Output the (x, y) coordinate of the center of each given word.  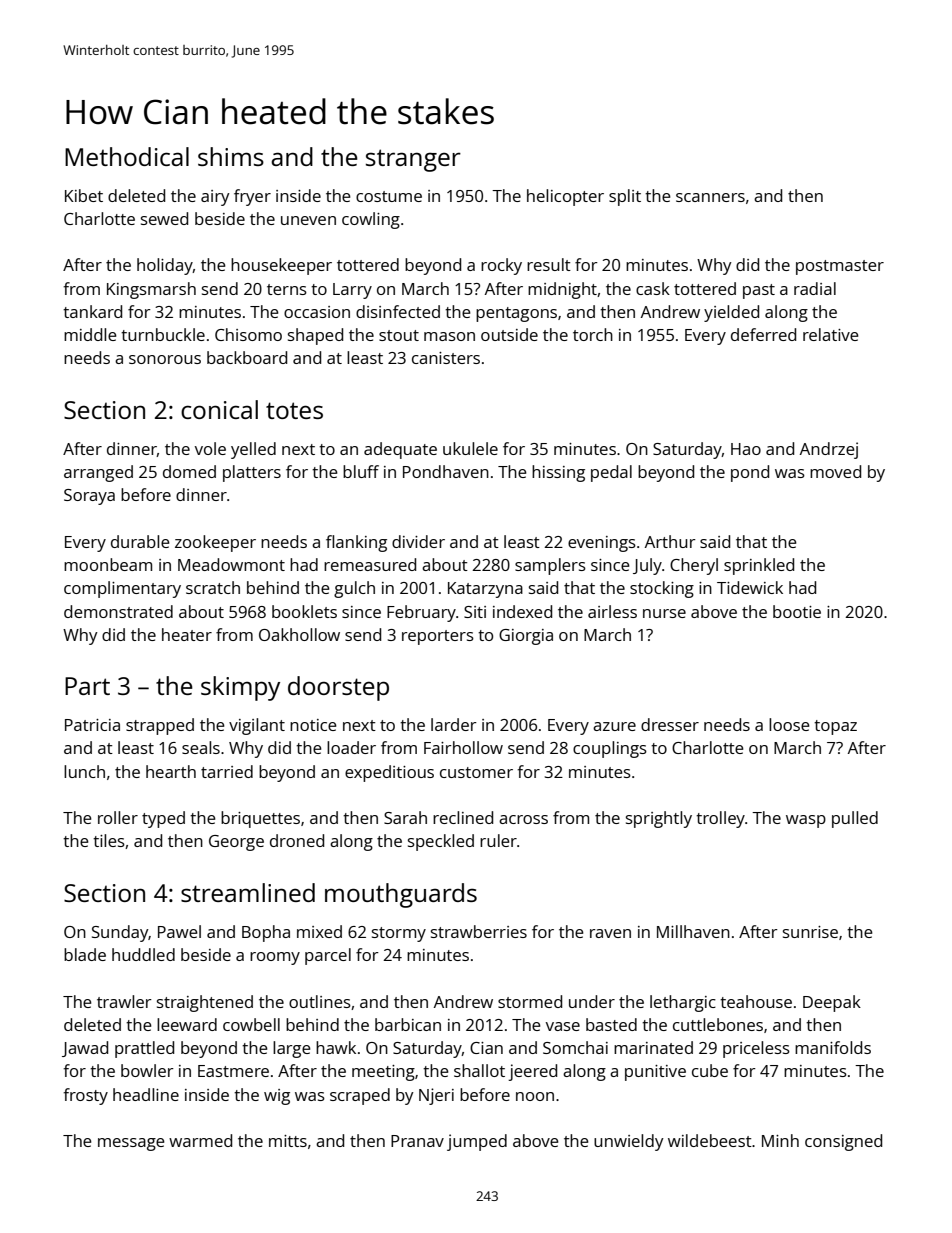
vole (210, 448)
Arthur (670, 541)
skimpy (240, 688)
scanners (710, 197)
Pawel (179, 931)
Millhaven (693, 931)
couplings (610, 749)
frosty (85, 1096)
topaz (835, 727)
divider (418, 541)
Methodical (127, 156)
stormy (399, 934)
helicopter (565, 197)
